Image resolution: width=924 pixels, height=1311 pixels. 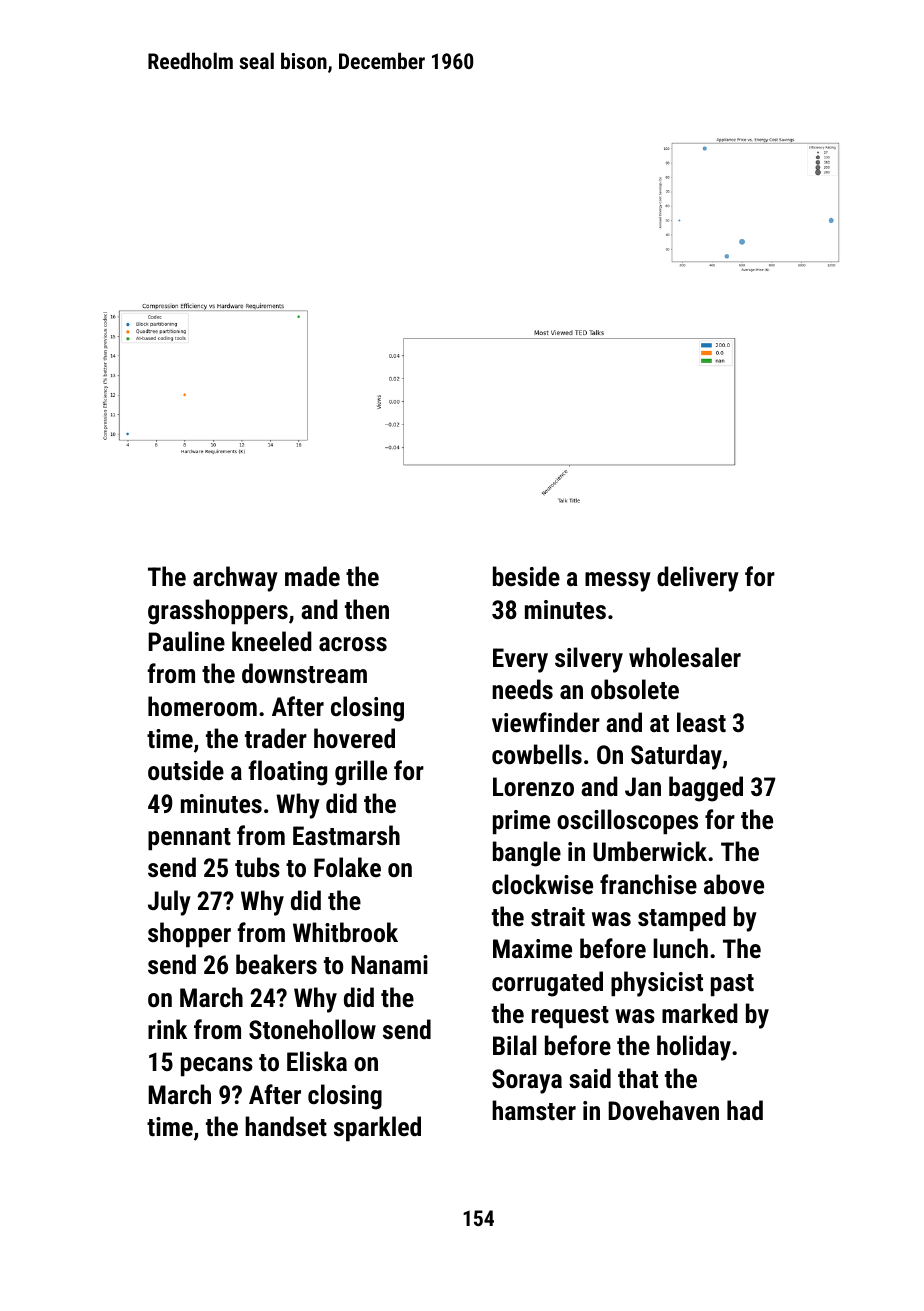 What do you see at coordinates (312, 576) in the image?
I see `made` at bounding box center [312, 576].
